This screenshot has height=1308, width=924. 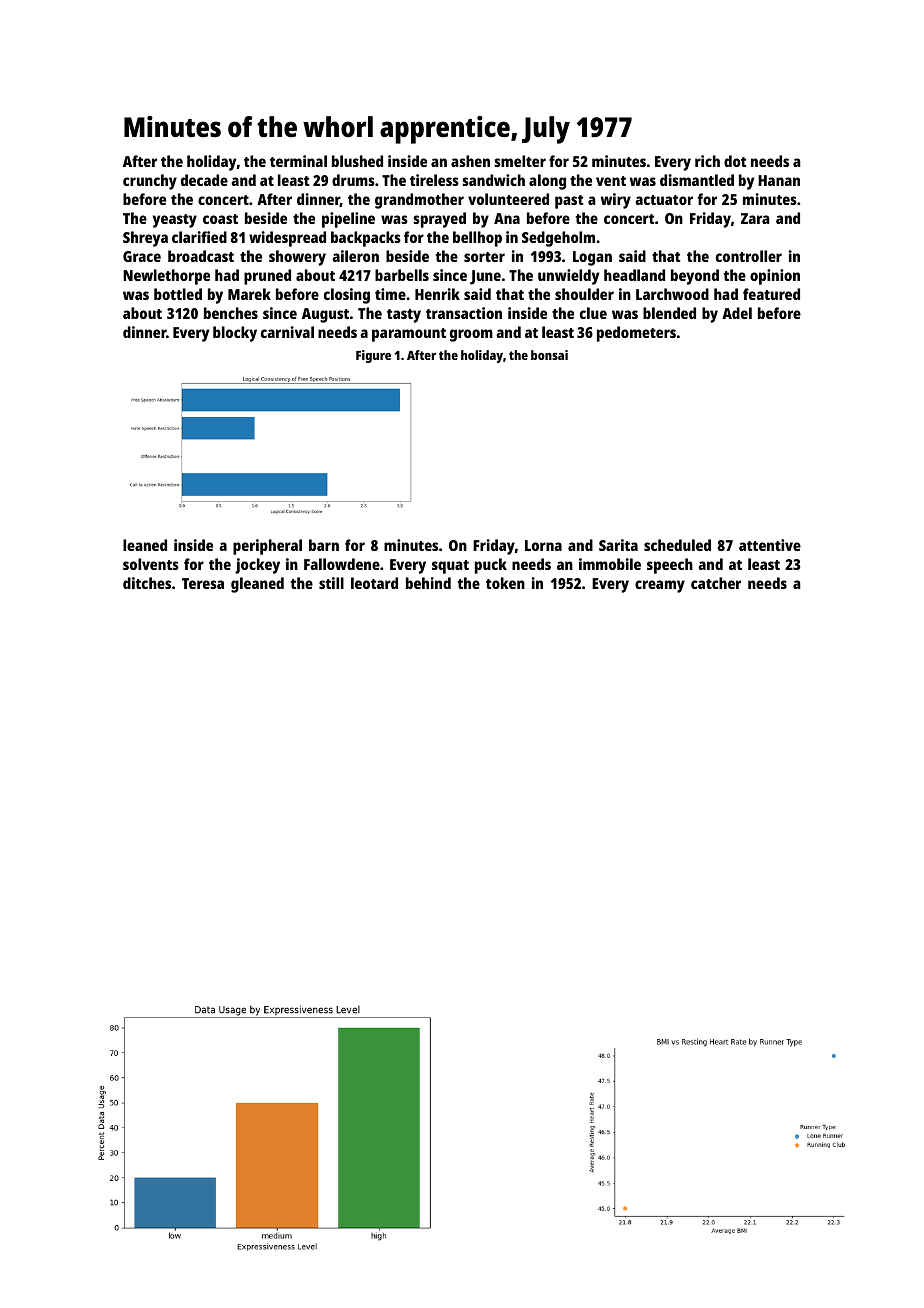 What do you see at coordinates (636, 334) in the screenshot?
I see `pedometers` at bounding box center [636, 334].
